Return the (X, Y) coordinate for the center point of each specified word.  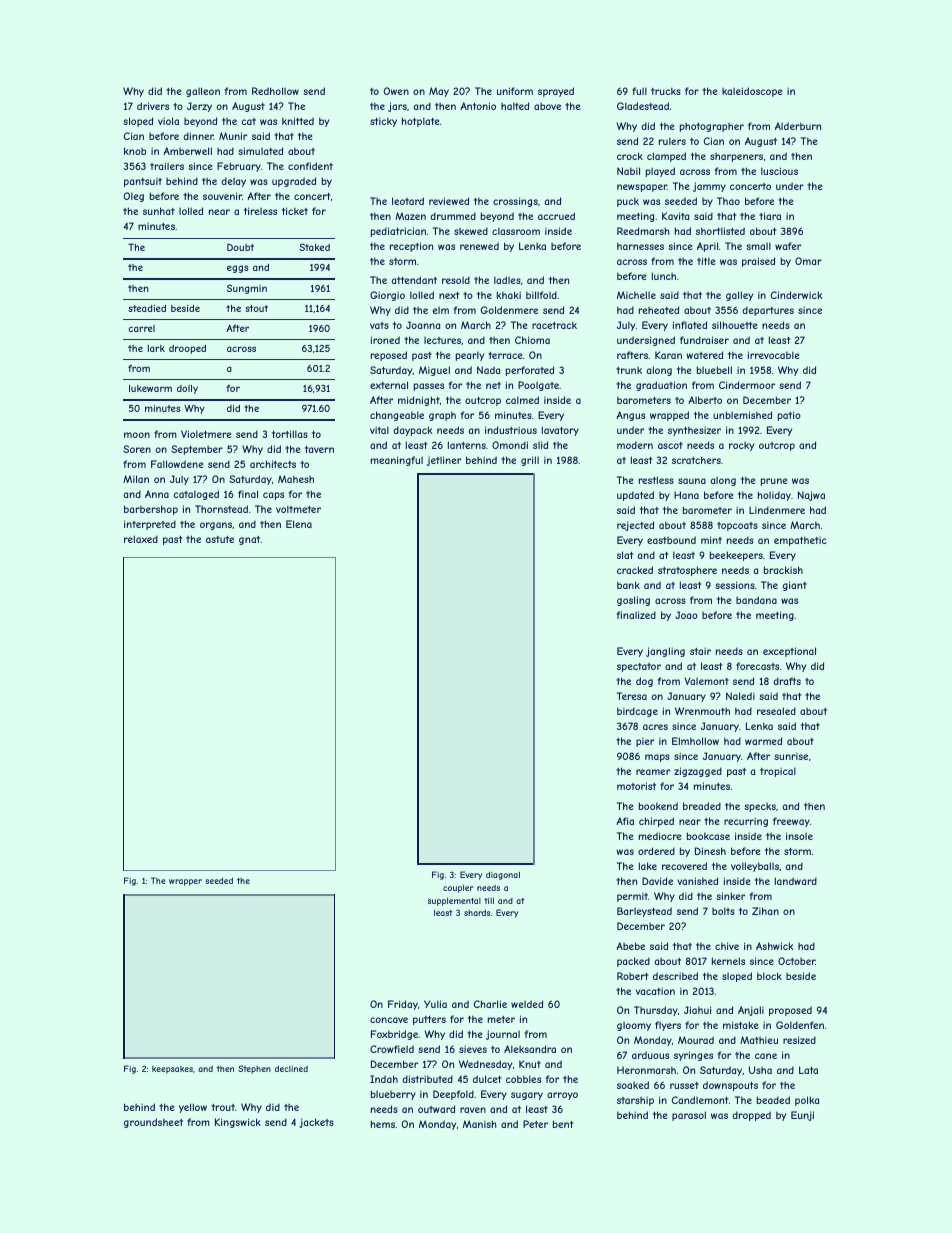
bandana (756, 600)
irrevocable (773, 355)
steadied (147, 308)
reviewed (449, 201)
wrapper (185, 882)
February (239, 167)
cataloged (196, 495)
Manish (480, 1124)
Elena (299, 524)
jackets (316, 1123)
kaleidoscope (752, 92)
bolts (723, 911)
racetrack (554, 325)
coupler (458, 889)
